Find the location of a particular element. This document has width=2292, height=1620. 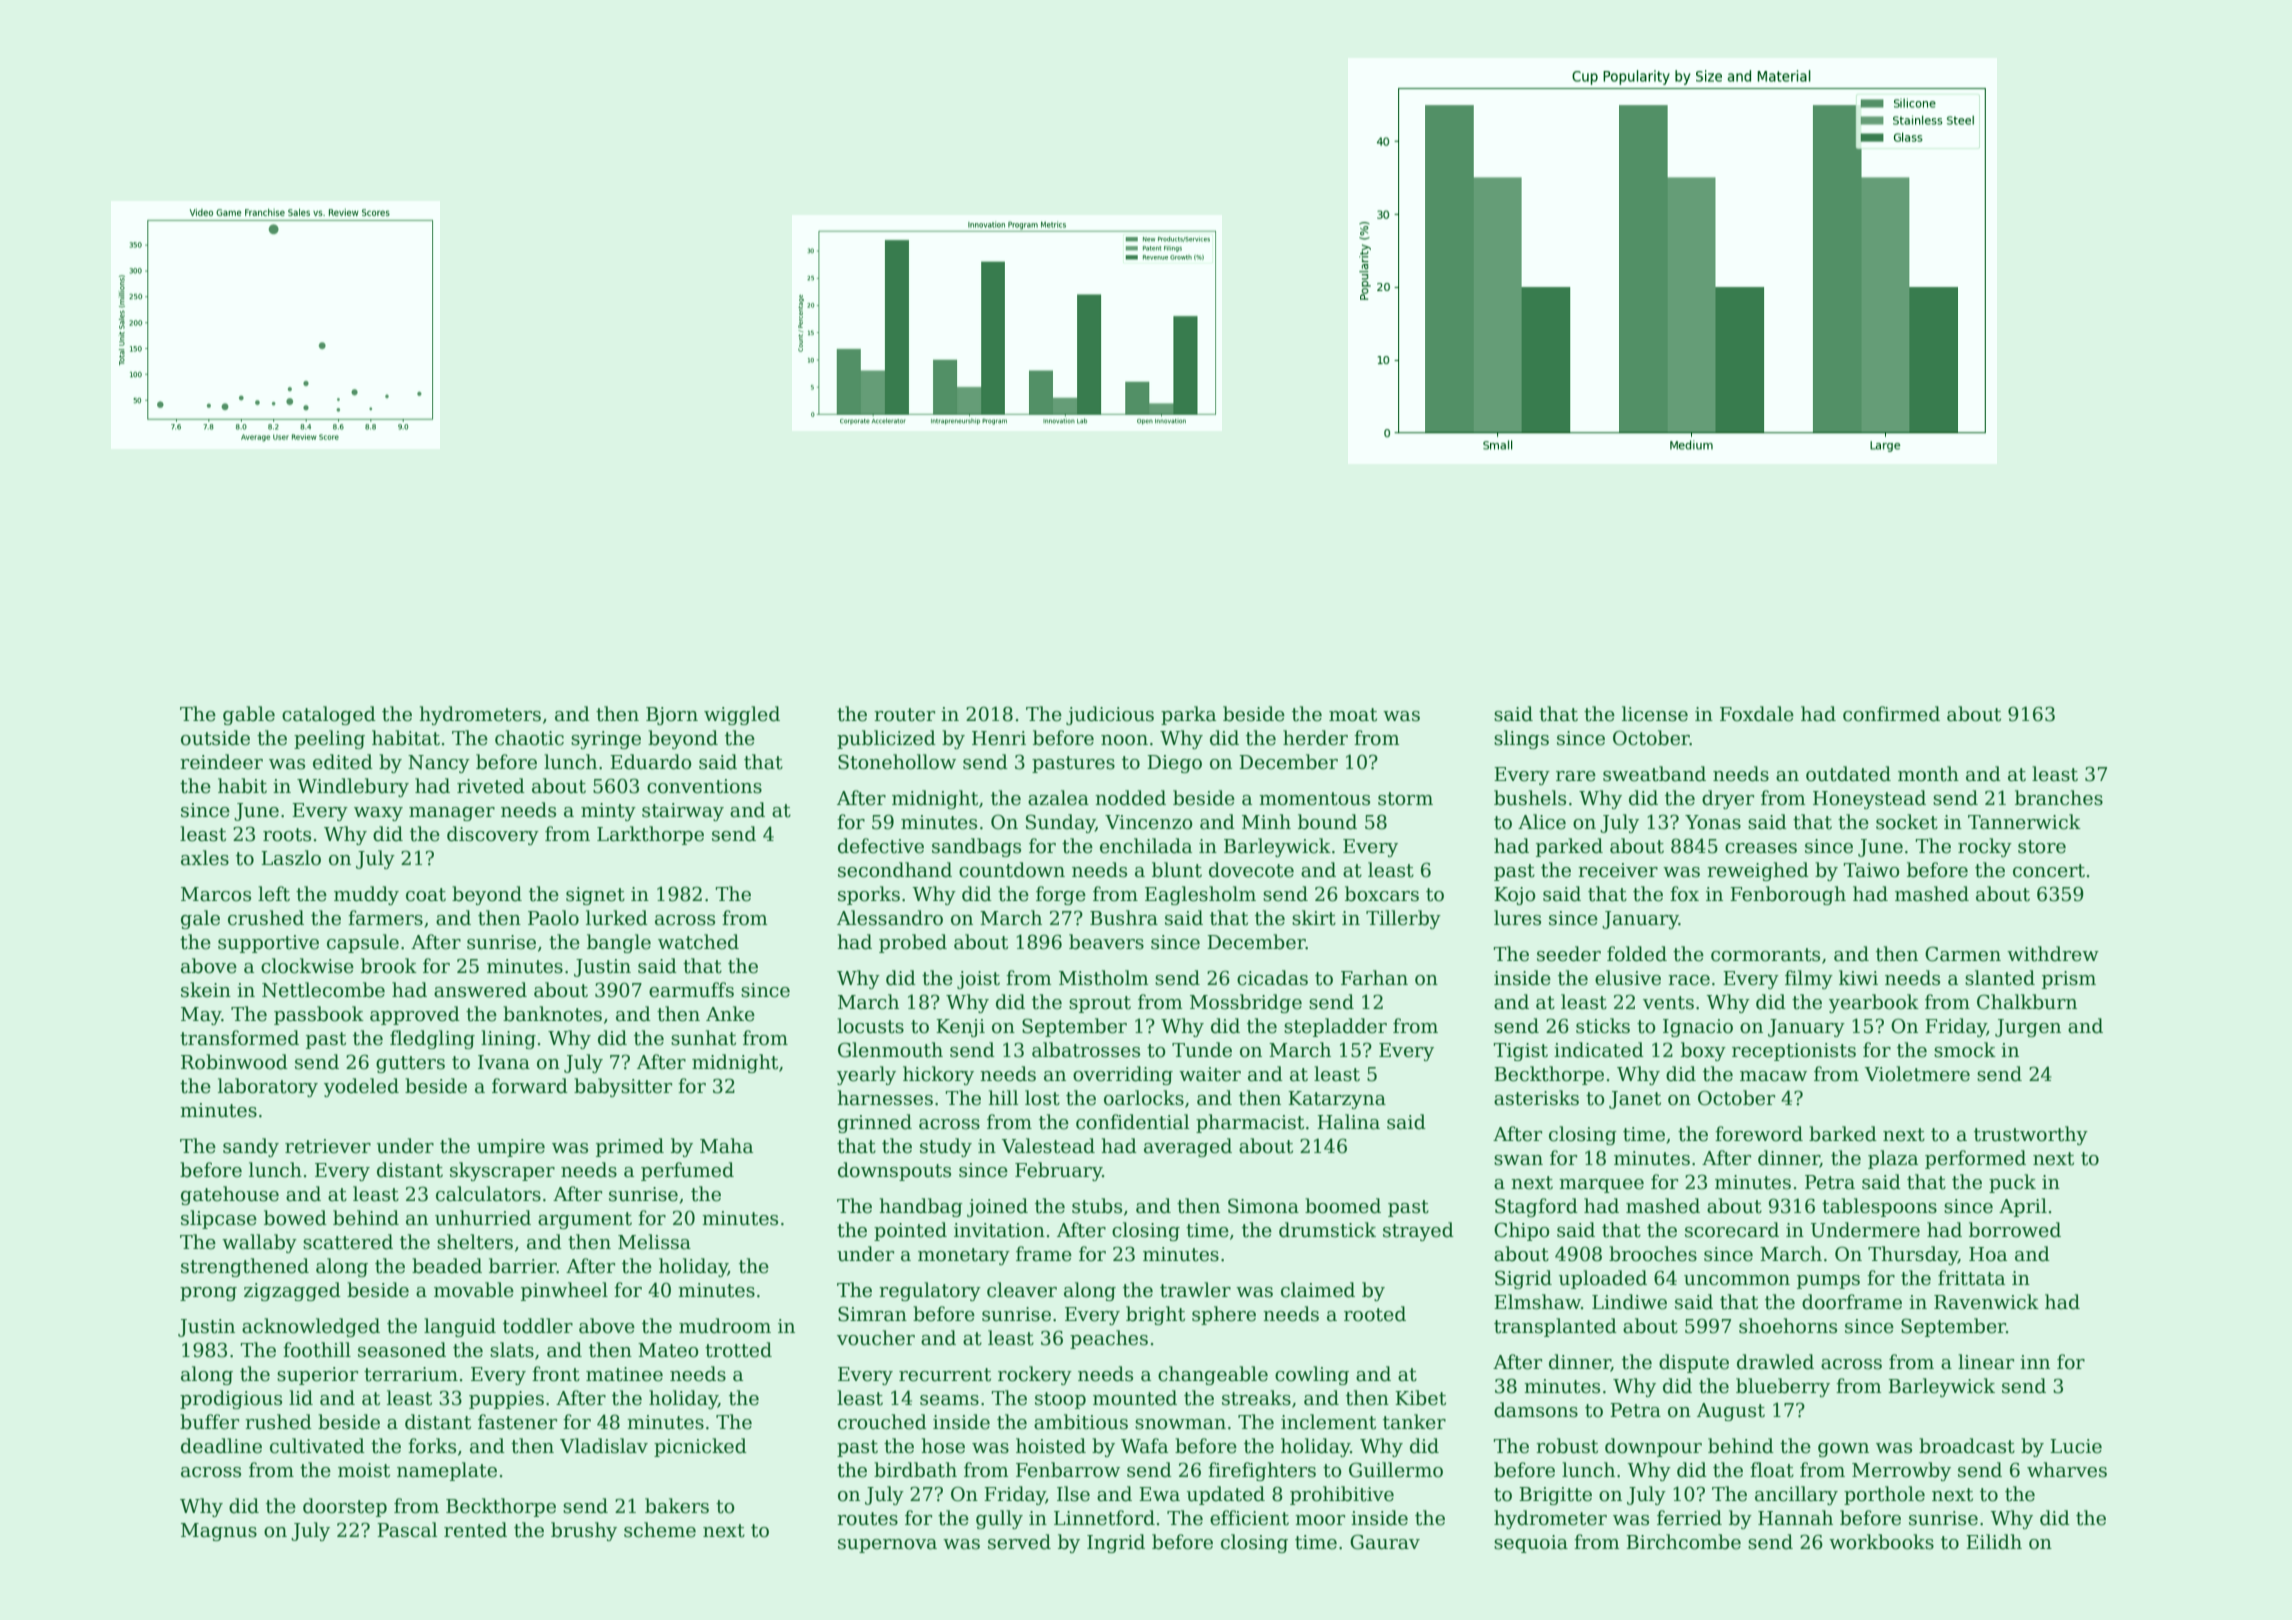

gable is located at coordinates (249, 715).
